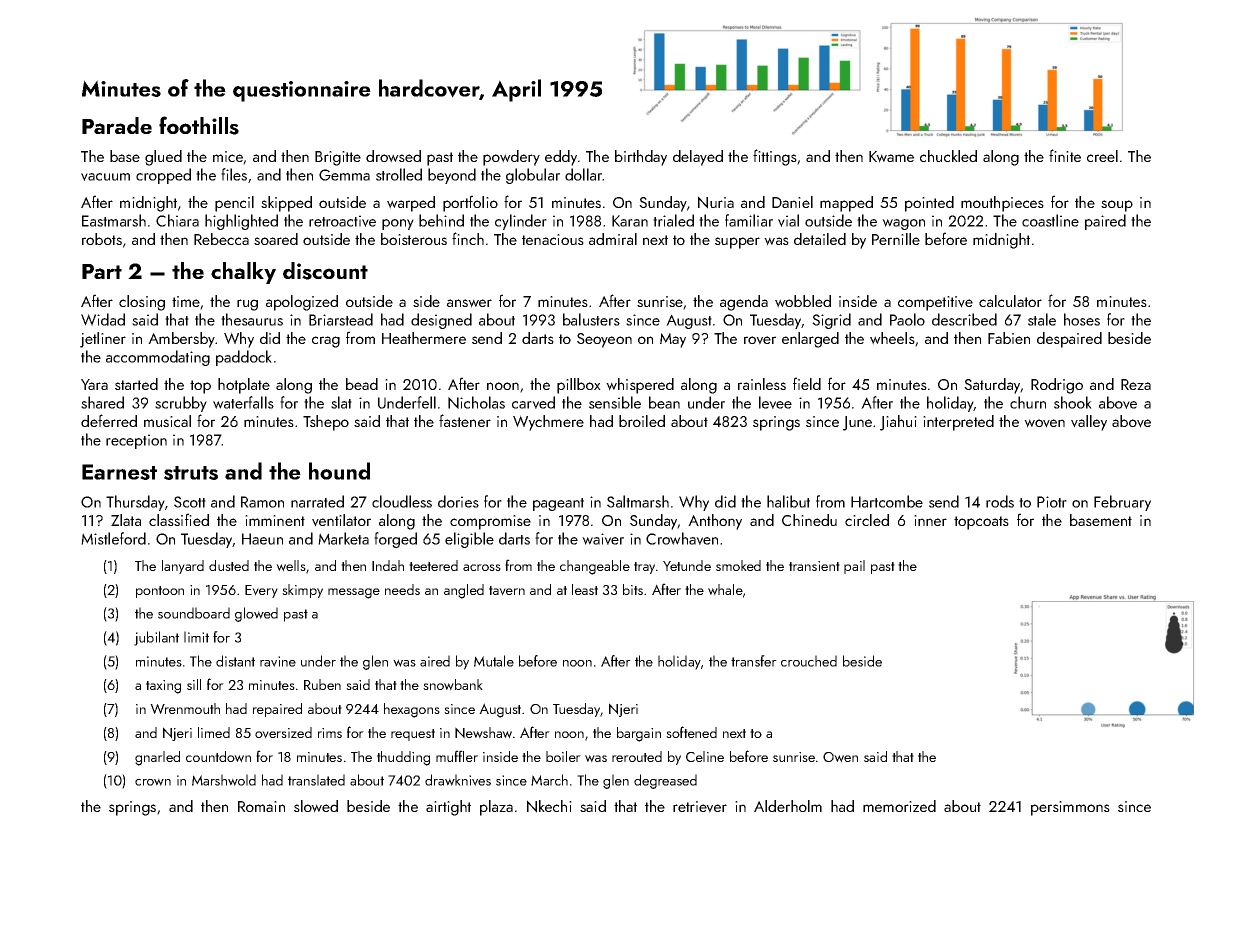 This document has width=1233, height=952. Describe the element at coordinates (1044, 423) in the document. I see `woven` at that location.
